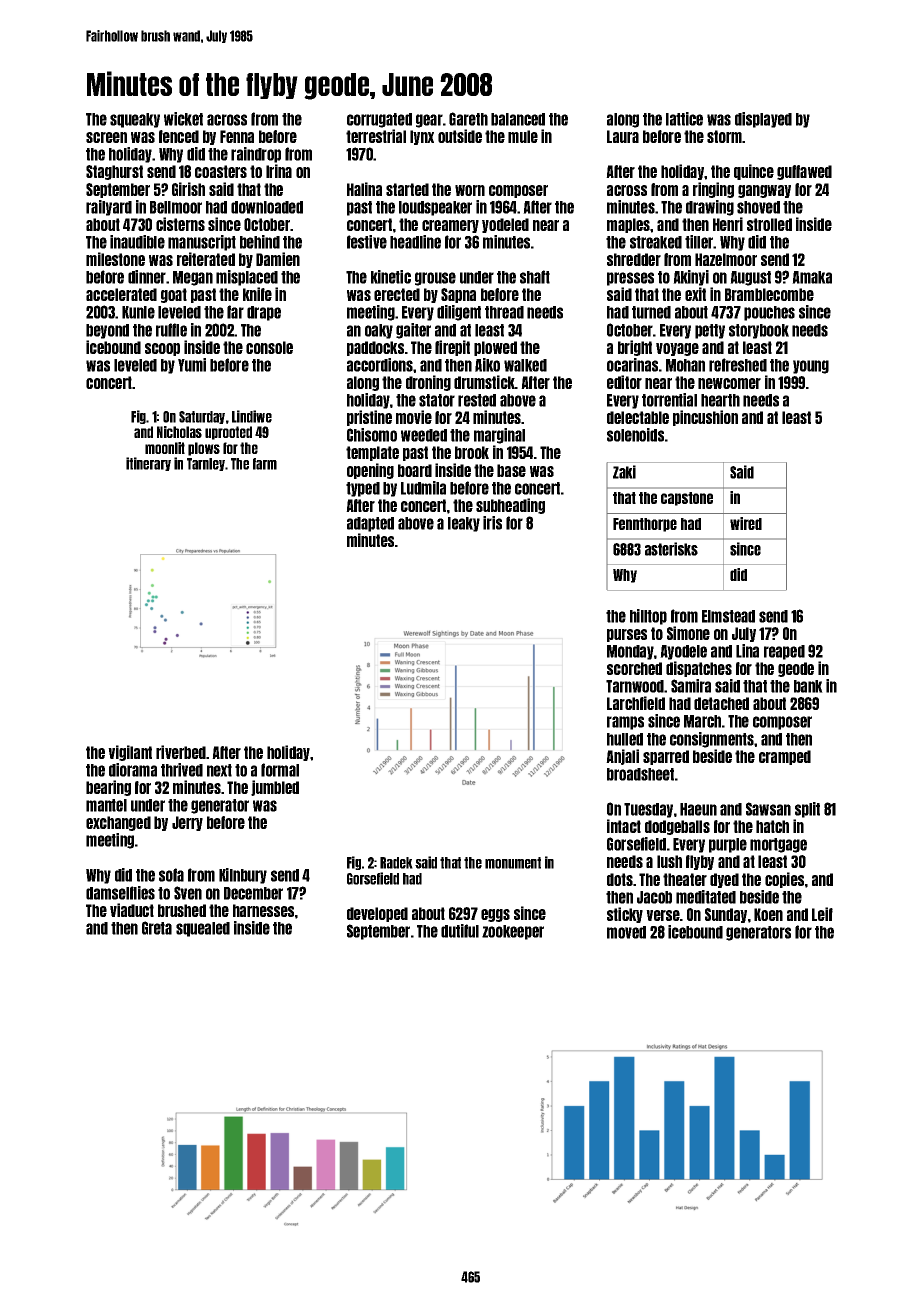 This screenshot has width=924, height=1308. I want to click on lattice, so click(684, 119).
